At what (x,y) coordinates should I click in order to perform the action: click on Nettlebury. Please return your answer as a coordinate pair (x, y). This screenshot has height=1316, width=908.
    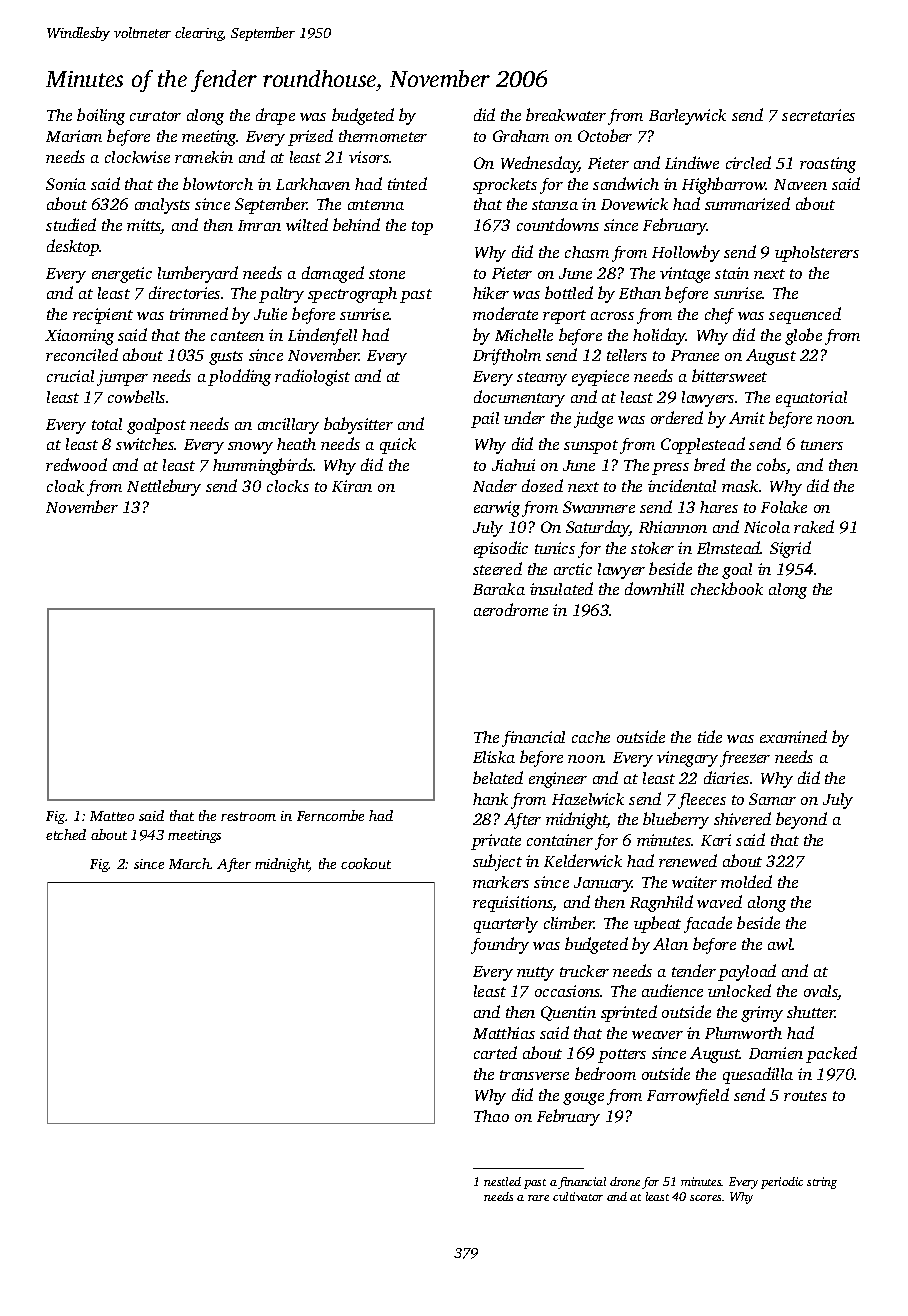
    Looking at the image, I should click on (164, 487).
